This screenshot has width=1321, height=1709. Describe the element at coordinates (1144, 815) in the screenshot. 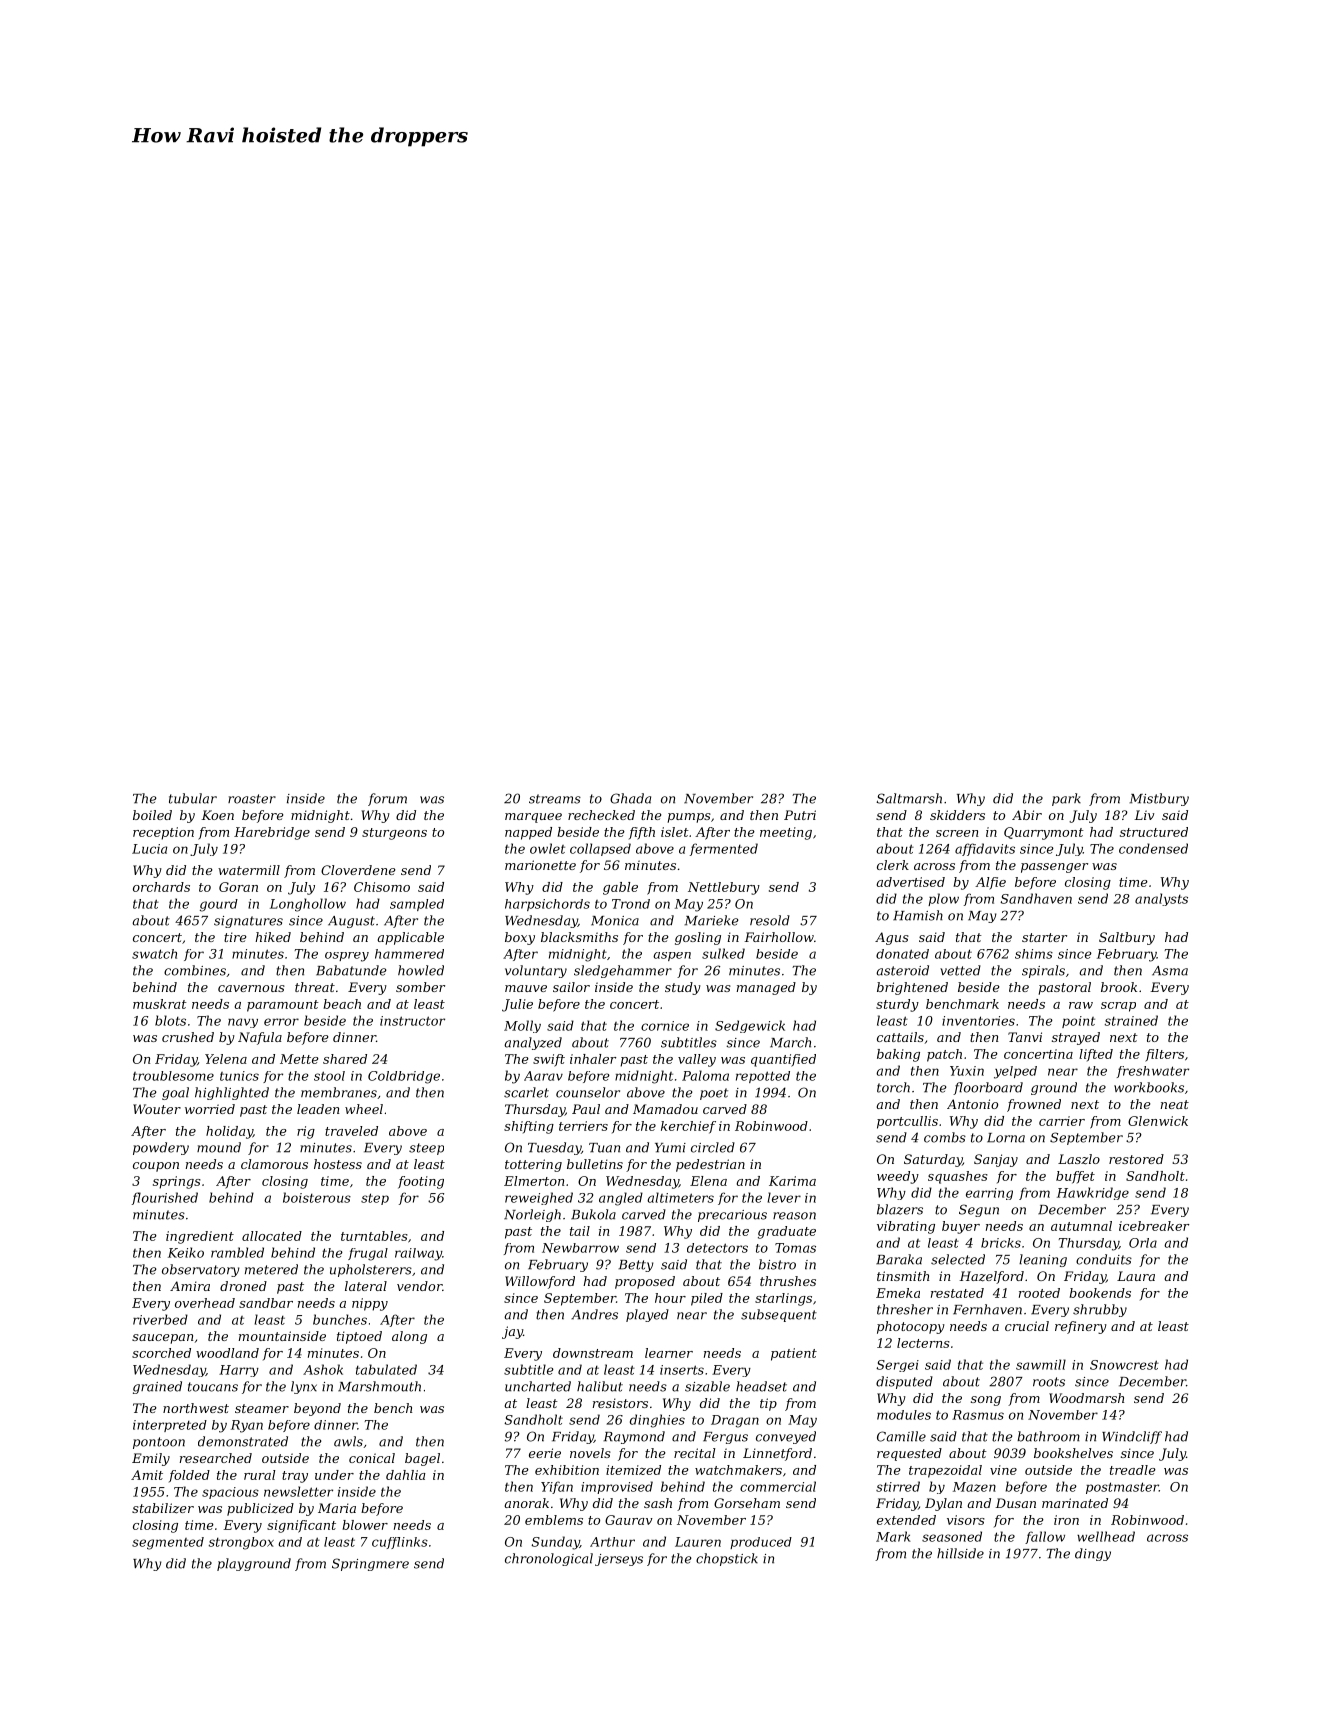

I see `Liv` at that location.
